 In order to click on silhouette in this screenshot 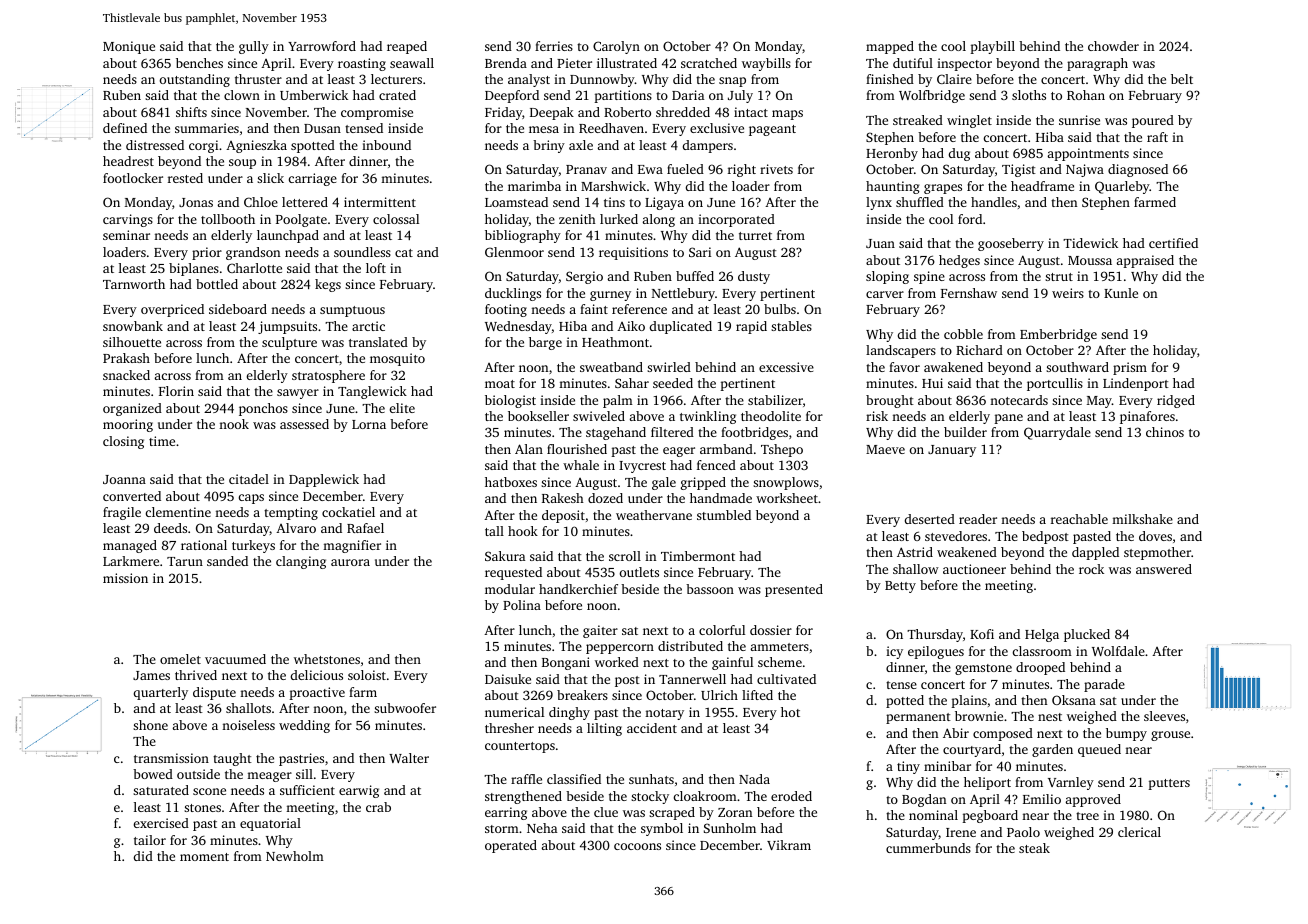, I will do `click(132, 342)`.
